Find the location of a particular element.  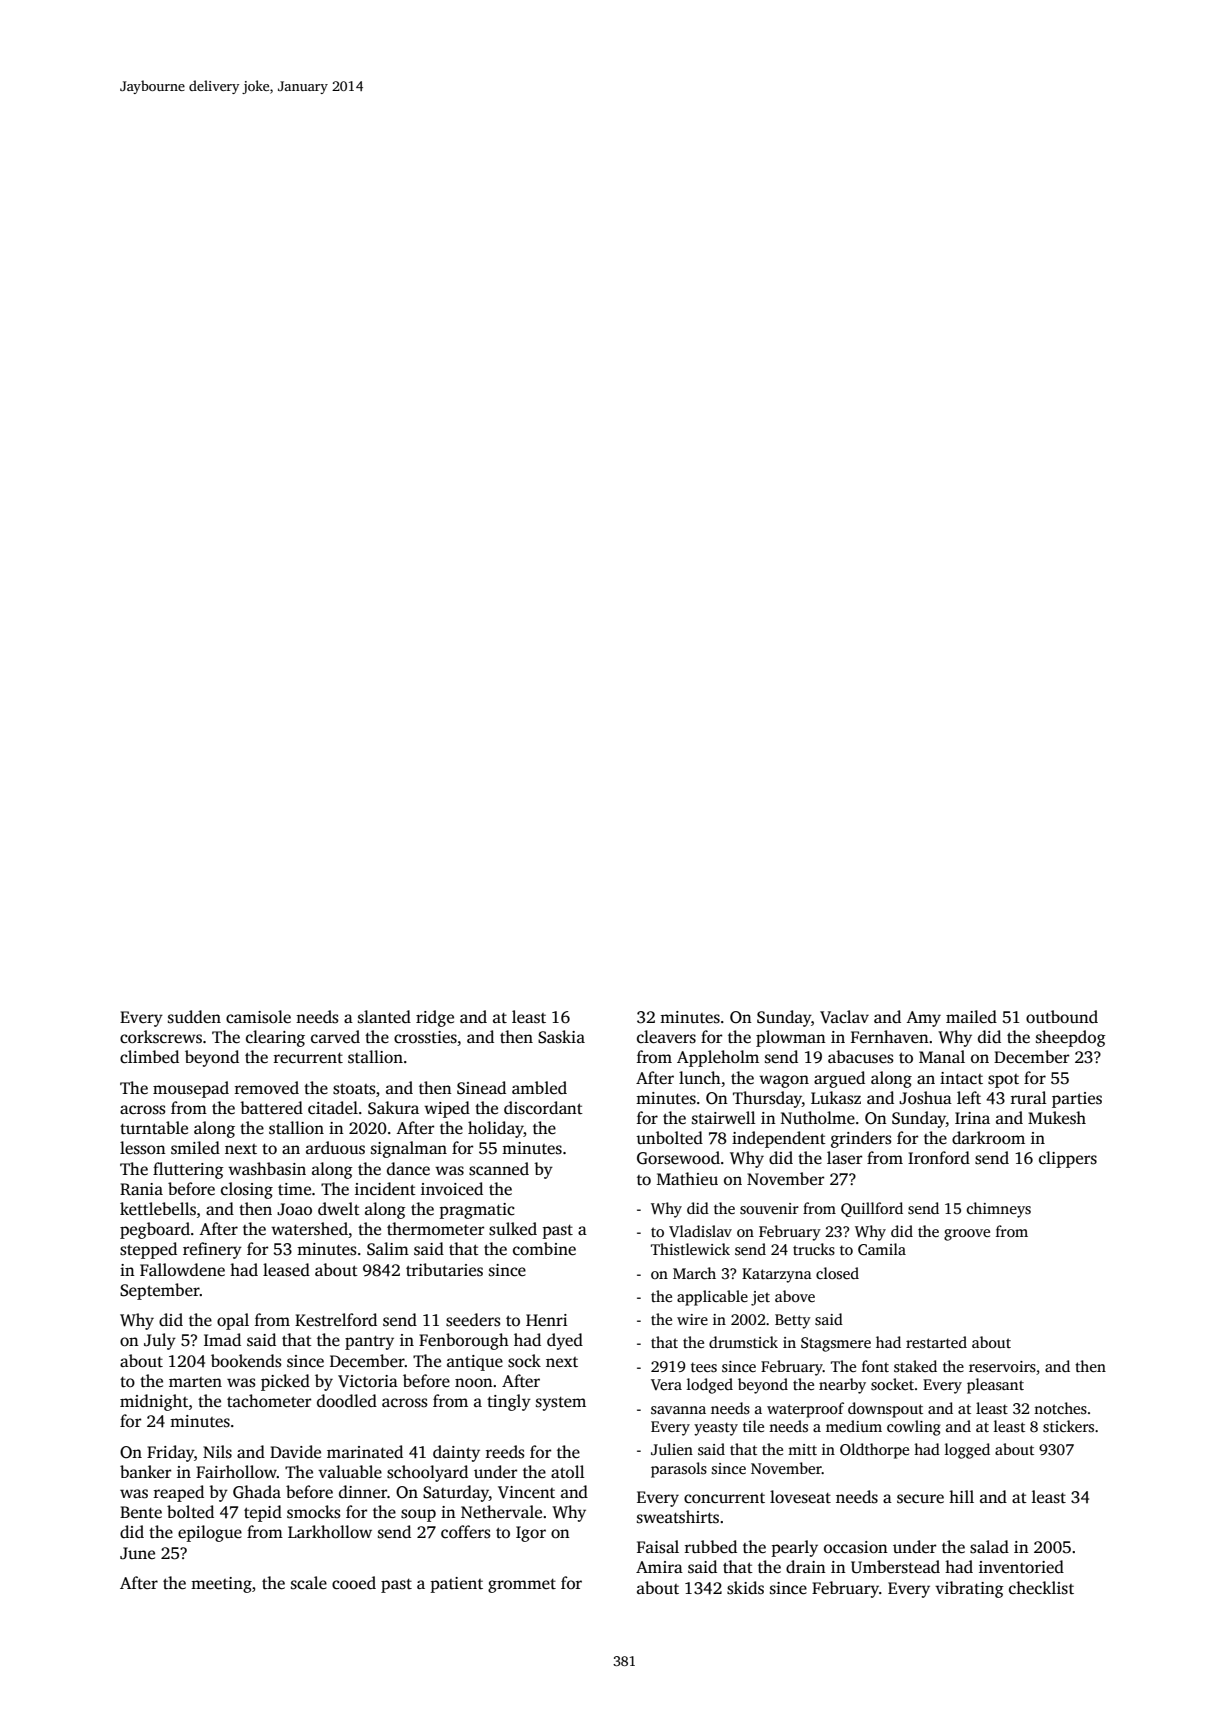

Salim is located at coordinates (388, 1249).
